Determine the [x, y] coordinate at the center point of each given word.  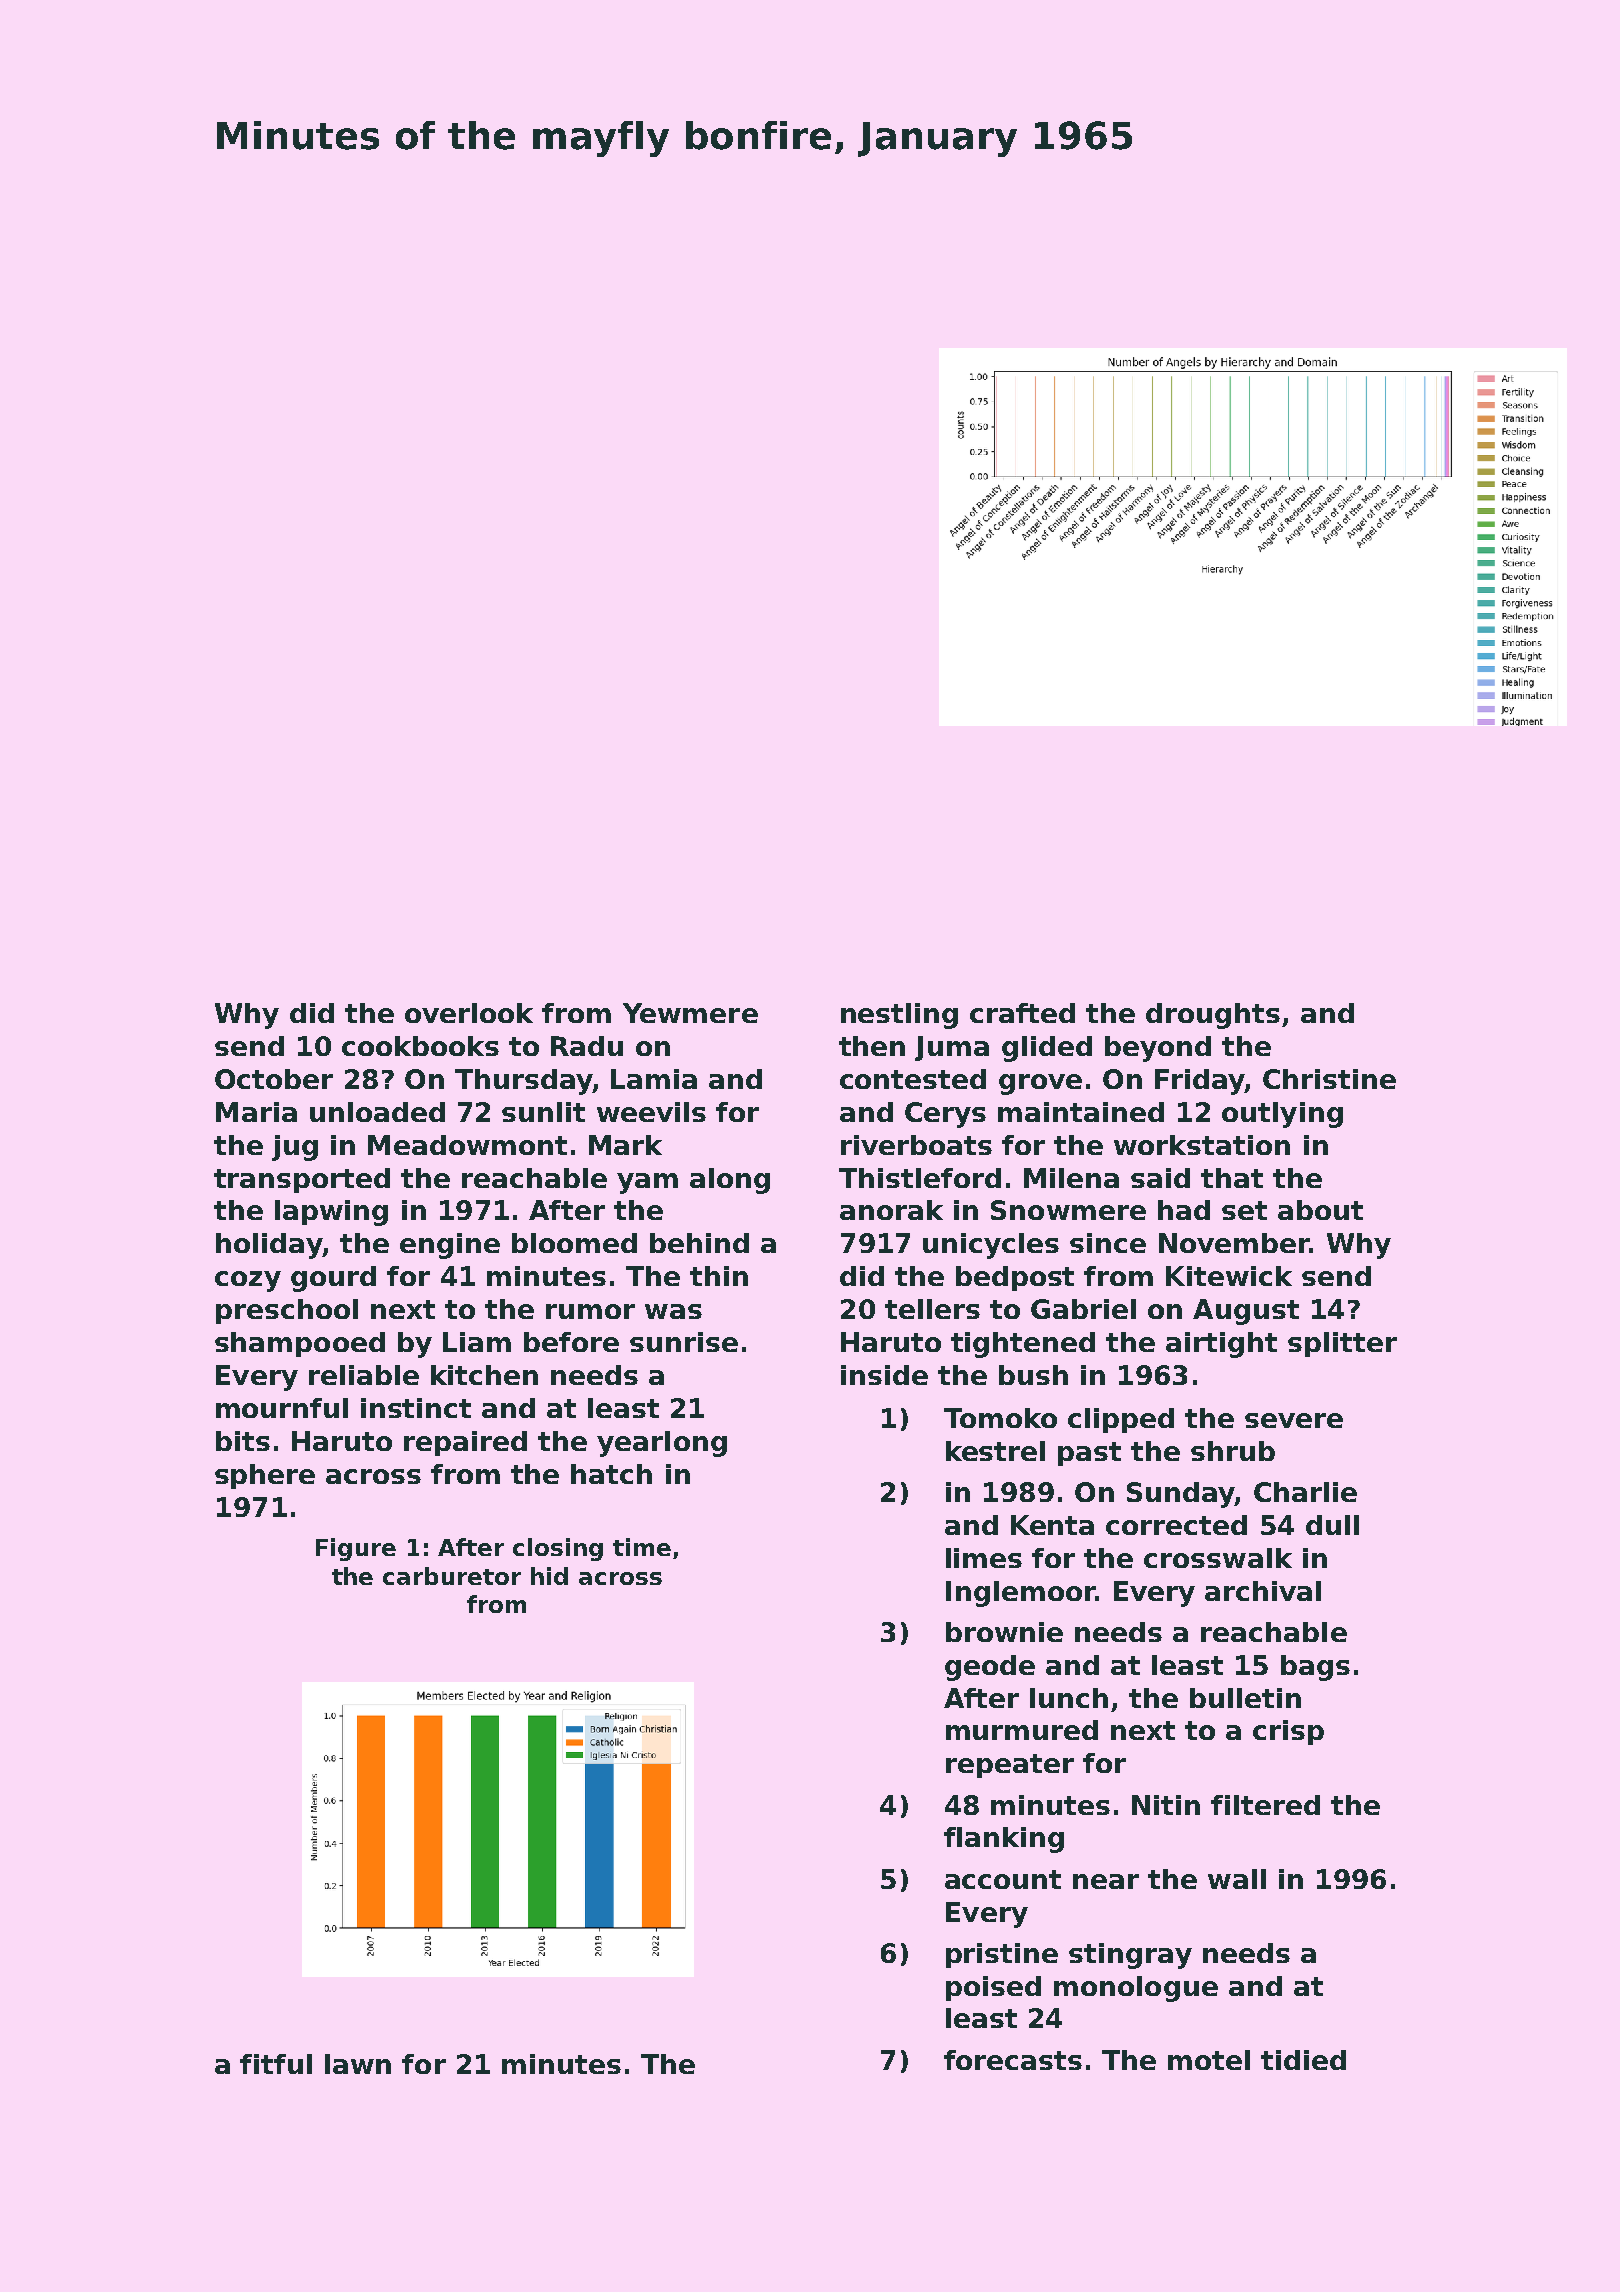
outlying [1282, 1115]
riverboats [916, 1145]
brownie [1004, 1632]
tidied [1303, 2060]
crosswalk [1218, 1558]
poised [993, 1988]
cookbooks [420, 1046]
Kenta [1052, 1525]
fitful [276, 2064]
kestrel [995, 1451]
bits [243, 1441]
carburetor [452, 1576]
